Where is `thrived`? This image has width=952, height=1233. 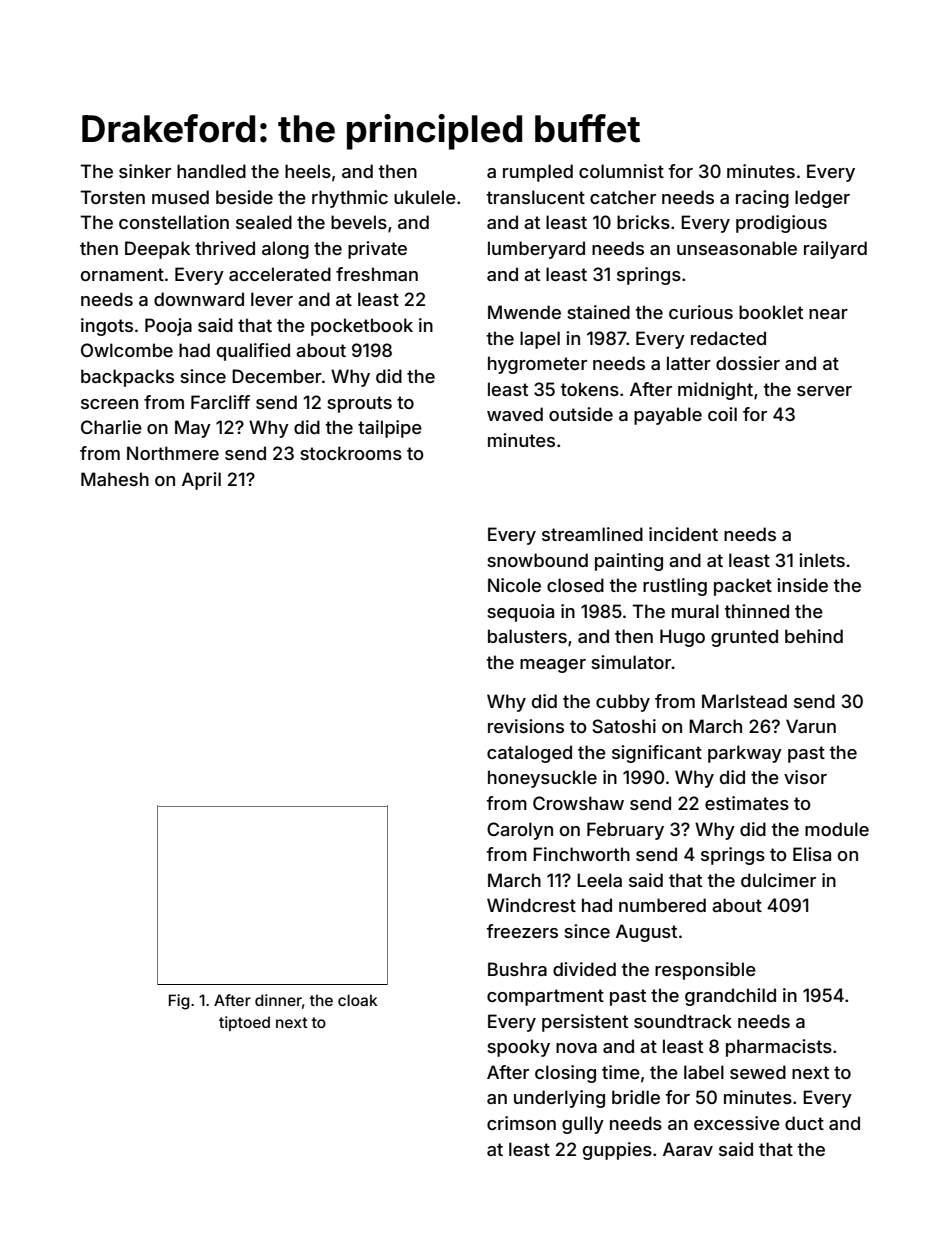 thrived is located at coordinates (225, 248).
